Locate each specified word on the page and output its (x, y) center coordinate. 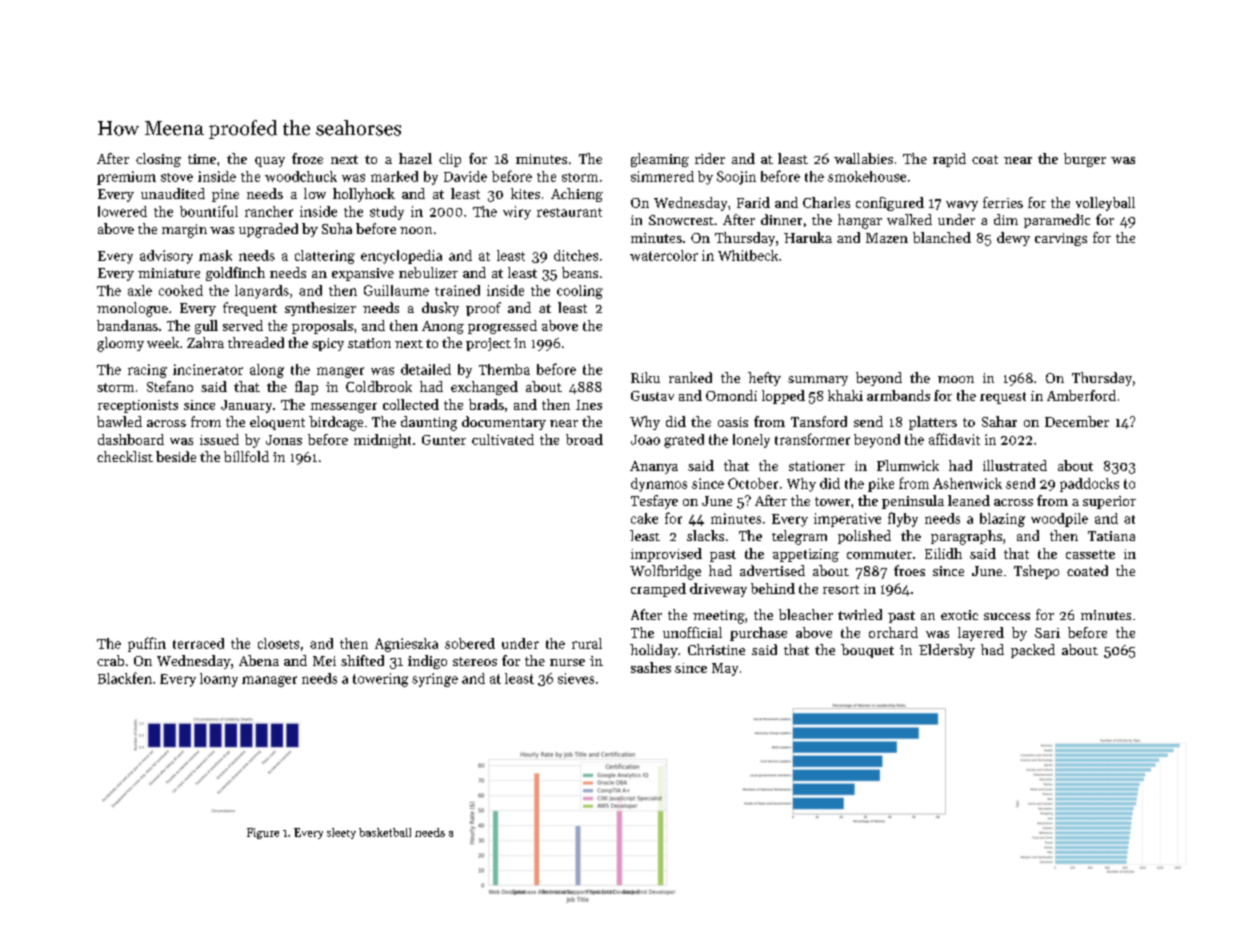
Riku (645, 377)
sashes (651, 667)
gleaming (660, 160)
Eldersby (947, 651)
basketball (385, 832)
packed (1033, 651)
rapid (949, 160)
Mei (324, 661)
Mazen (887, 238)
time (202, 159)
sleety (341, 833)
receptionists (138, 406)
